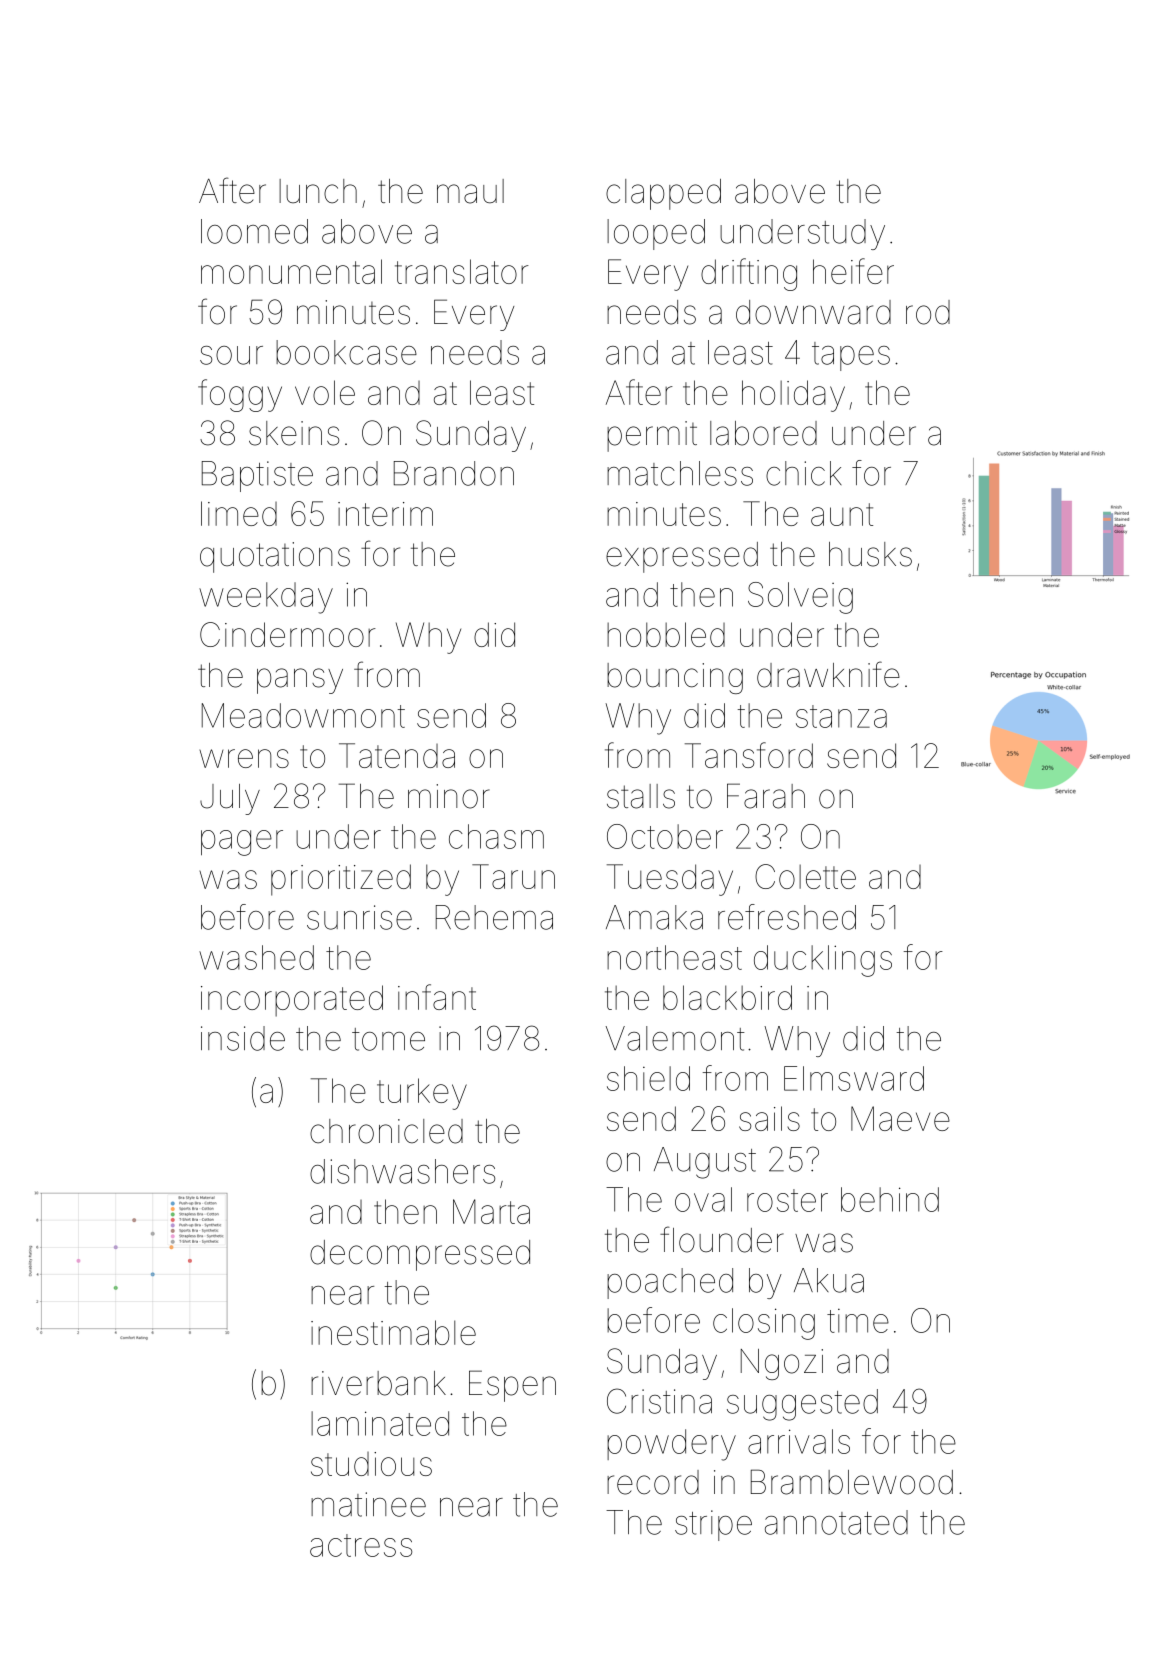 The height and width of the page is (1654, 1165). I want to click on Colette, so click(805, 876).
